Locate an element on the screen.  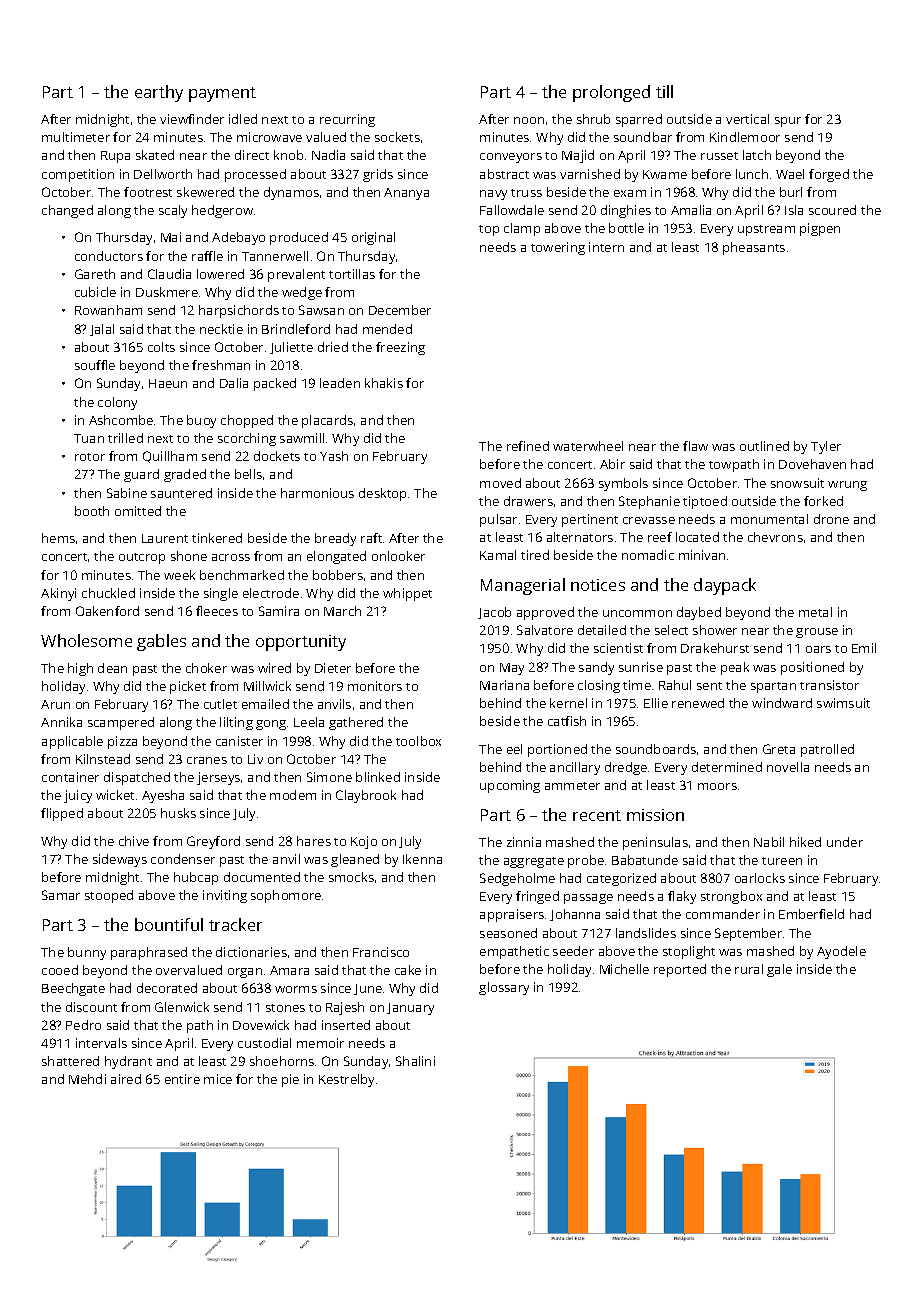
custodial is located at coordinates (264, 1043).
